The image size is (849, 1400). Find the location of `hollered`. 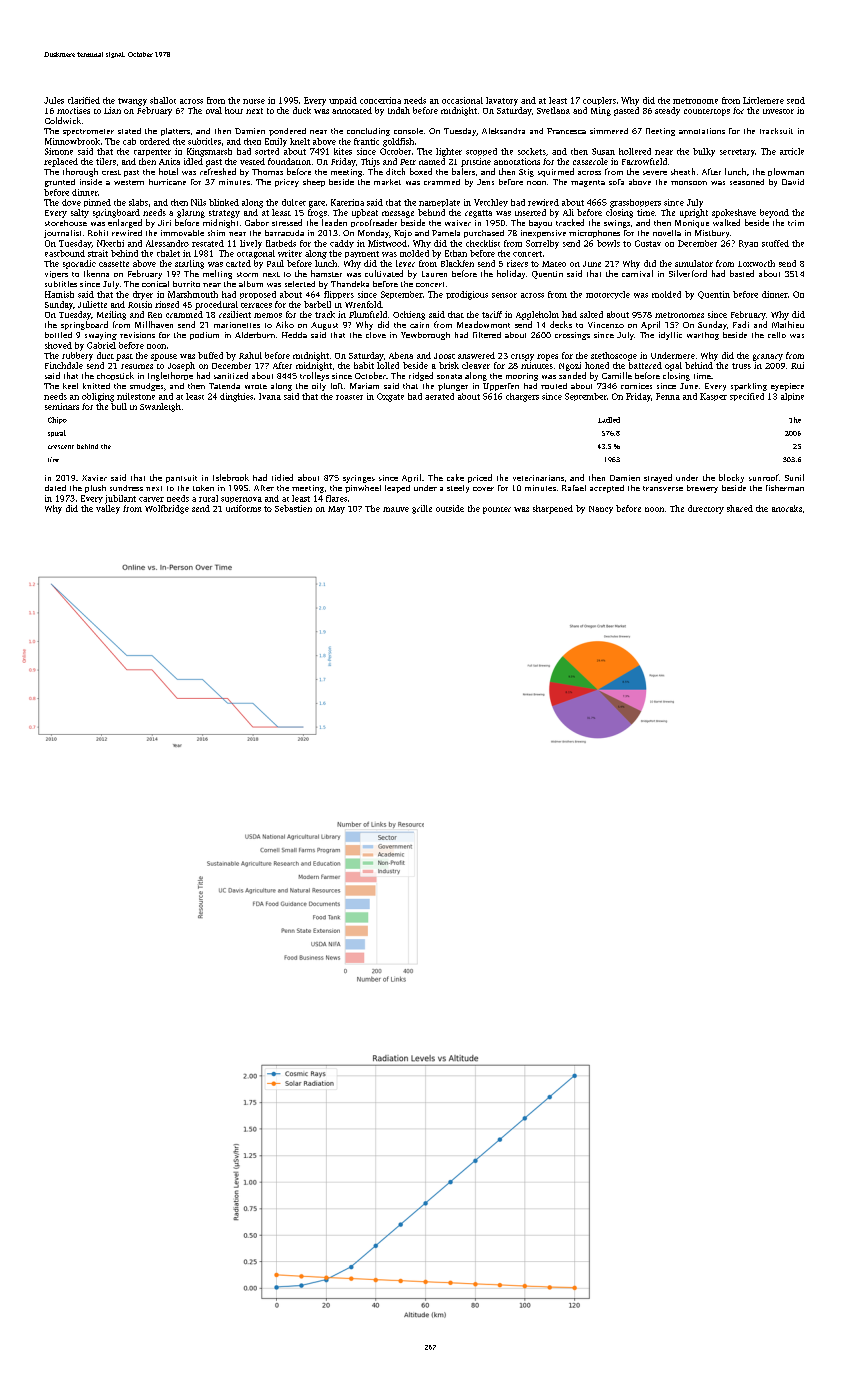

hollered is located at coordinates (635, 151).
